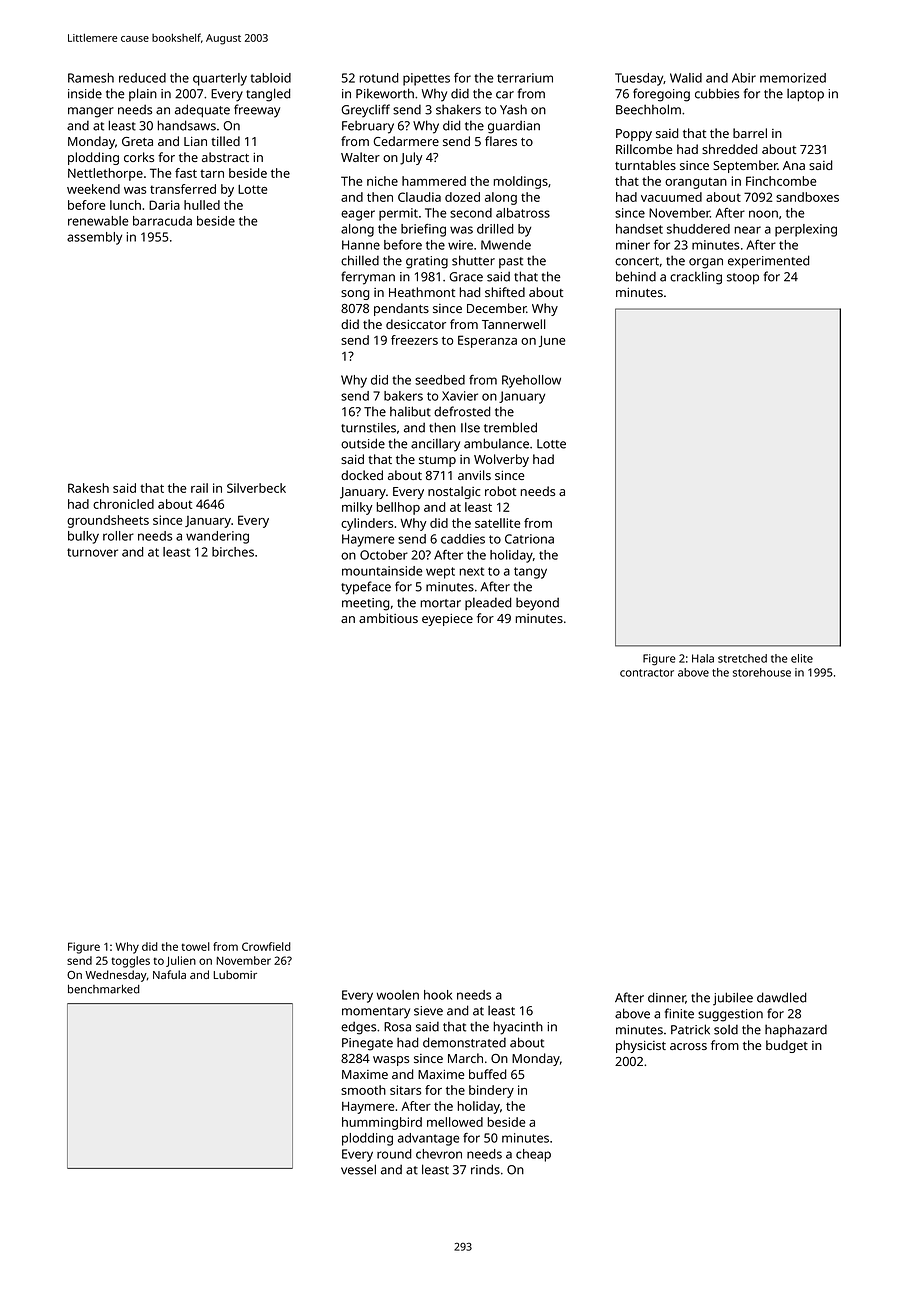 This page has height=1316, width=908. I want to click on hummingbird, so click(382, 1123).
